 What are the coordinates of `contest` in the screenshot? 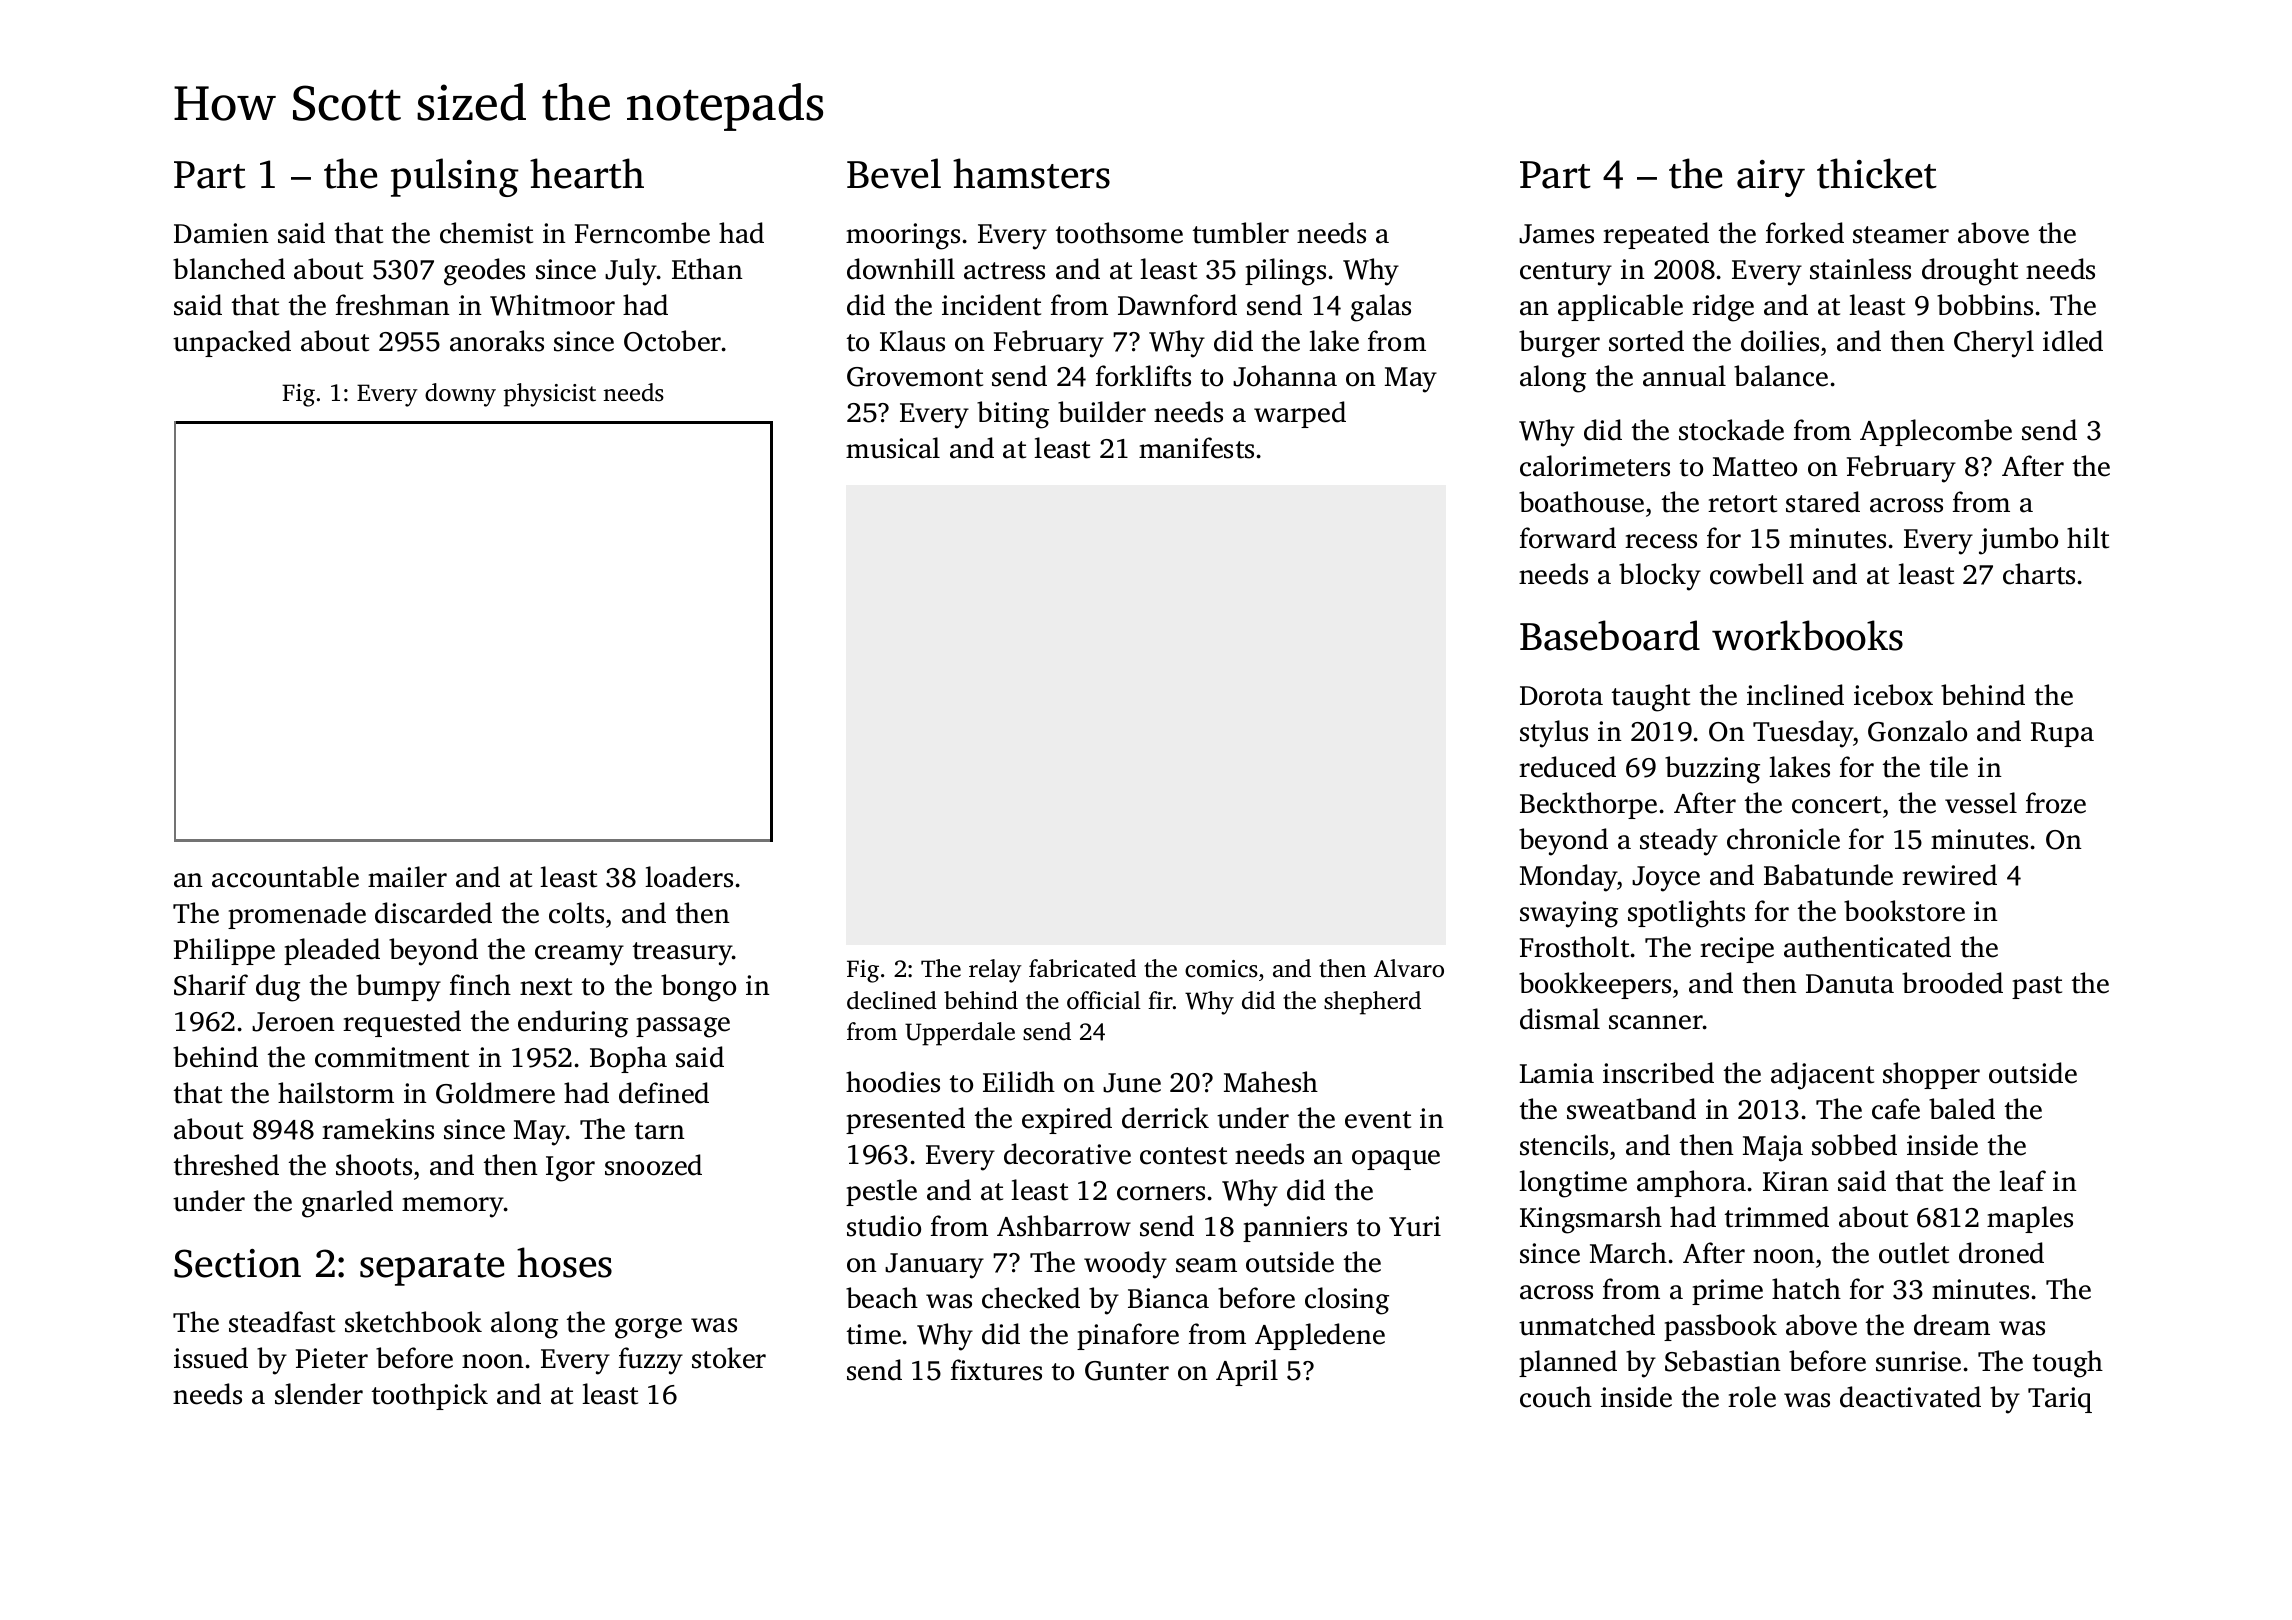 It's located at (1183, 1156).
